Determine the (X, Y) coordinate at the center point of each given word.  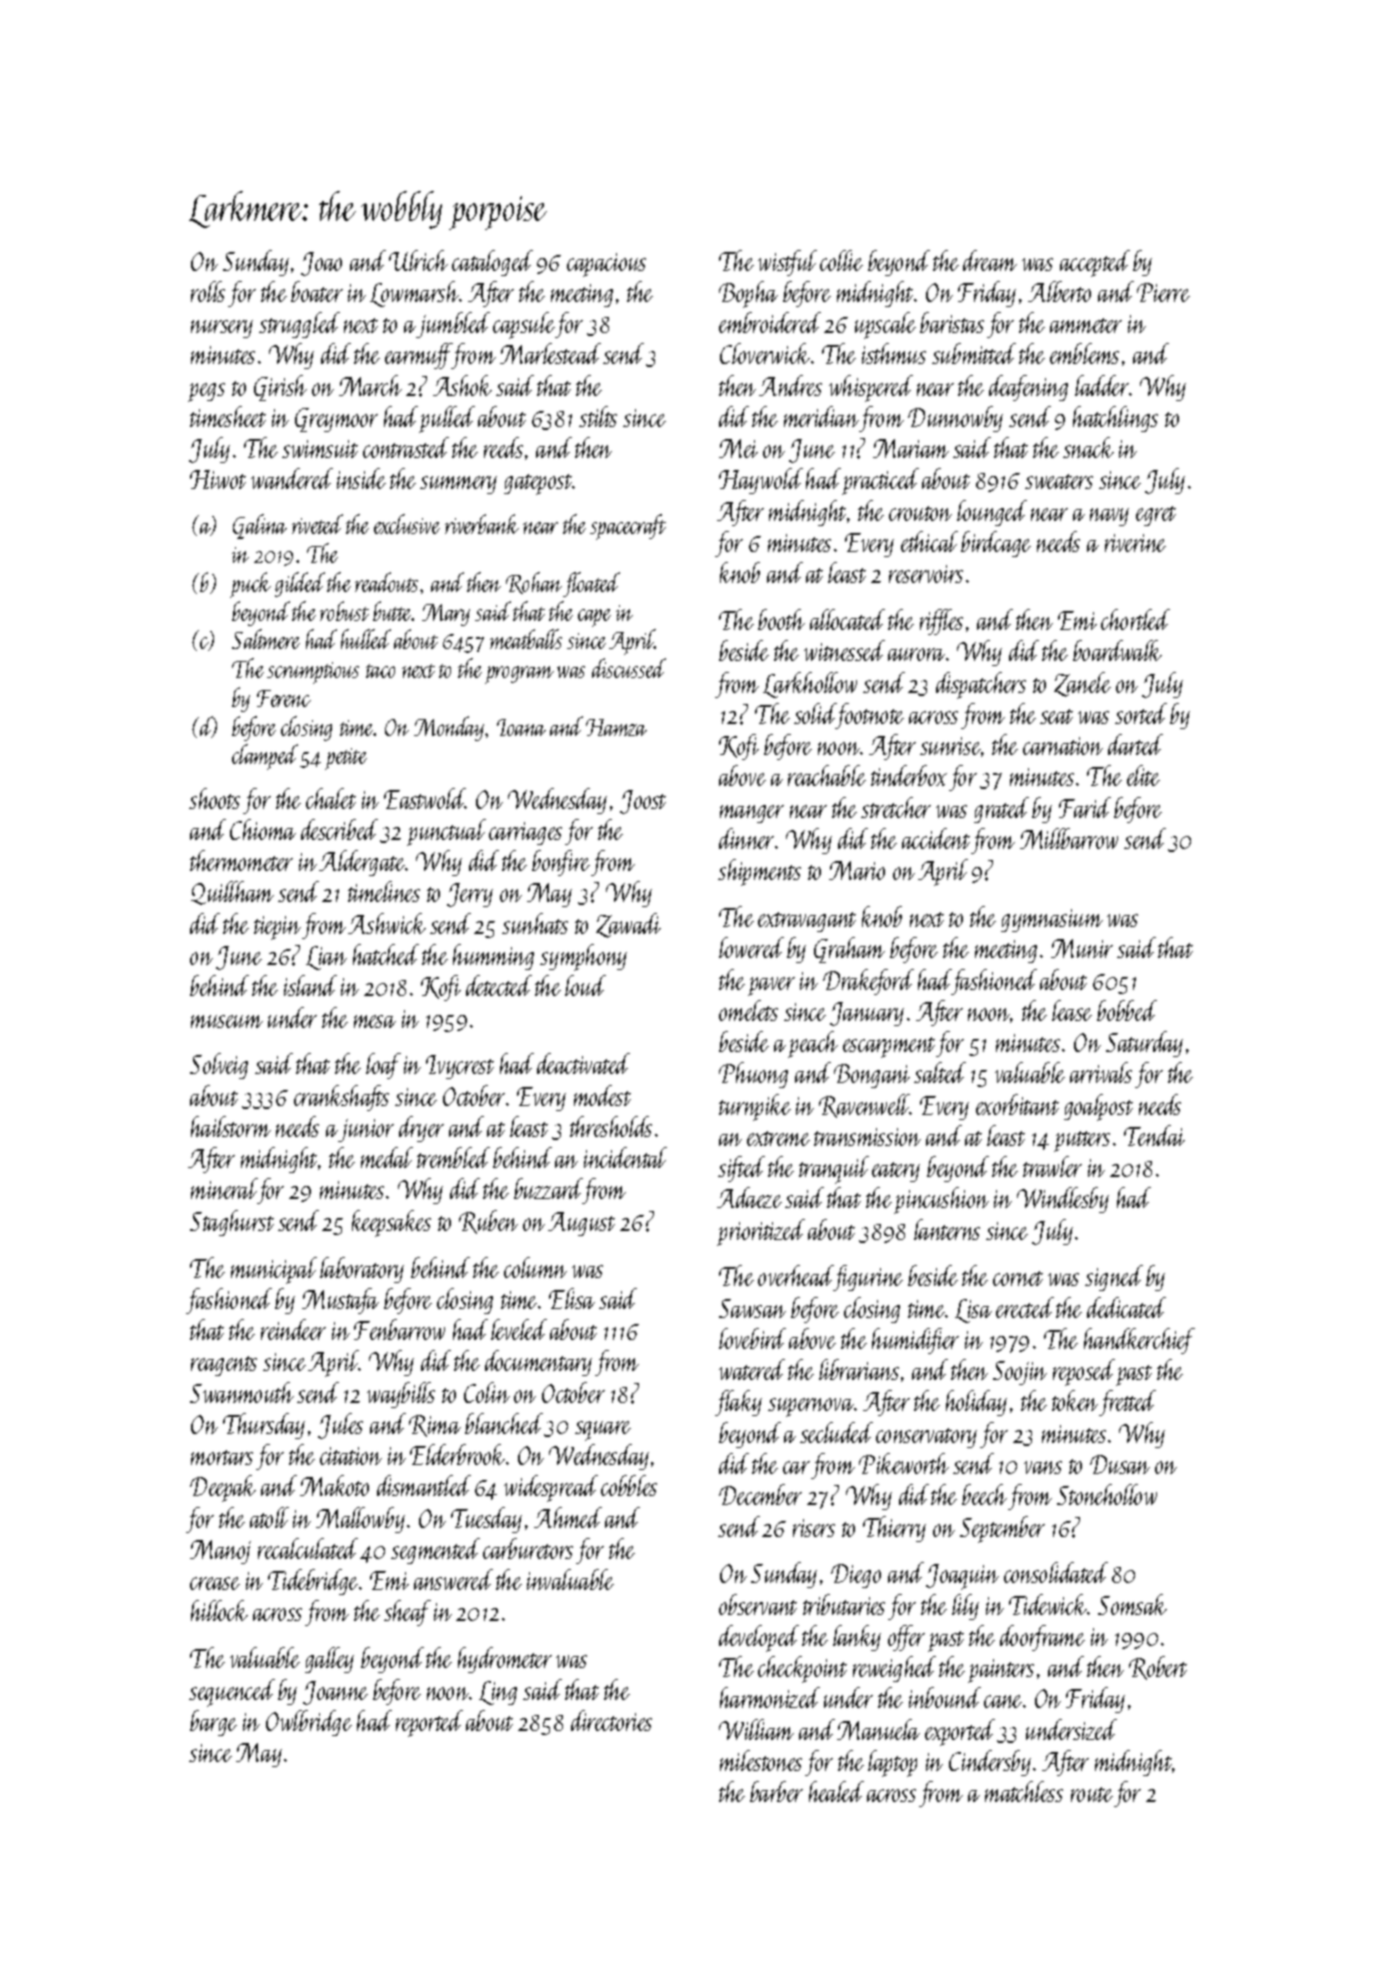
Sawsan (752, 1308)
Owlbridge (309, 1723)
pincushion (941, 1200)
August (581, 1224)
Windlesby (1063, 1200)
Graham (849, 950)
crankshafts (341, 1098)
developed (759, 1638)
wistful (787, 263)
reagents (224, 1366)
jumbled (453, 325)
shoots (214, 798)
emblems (1084, 353)
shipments (759, 872)
